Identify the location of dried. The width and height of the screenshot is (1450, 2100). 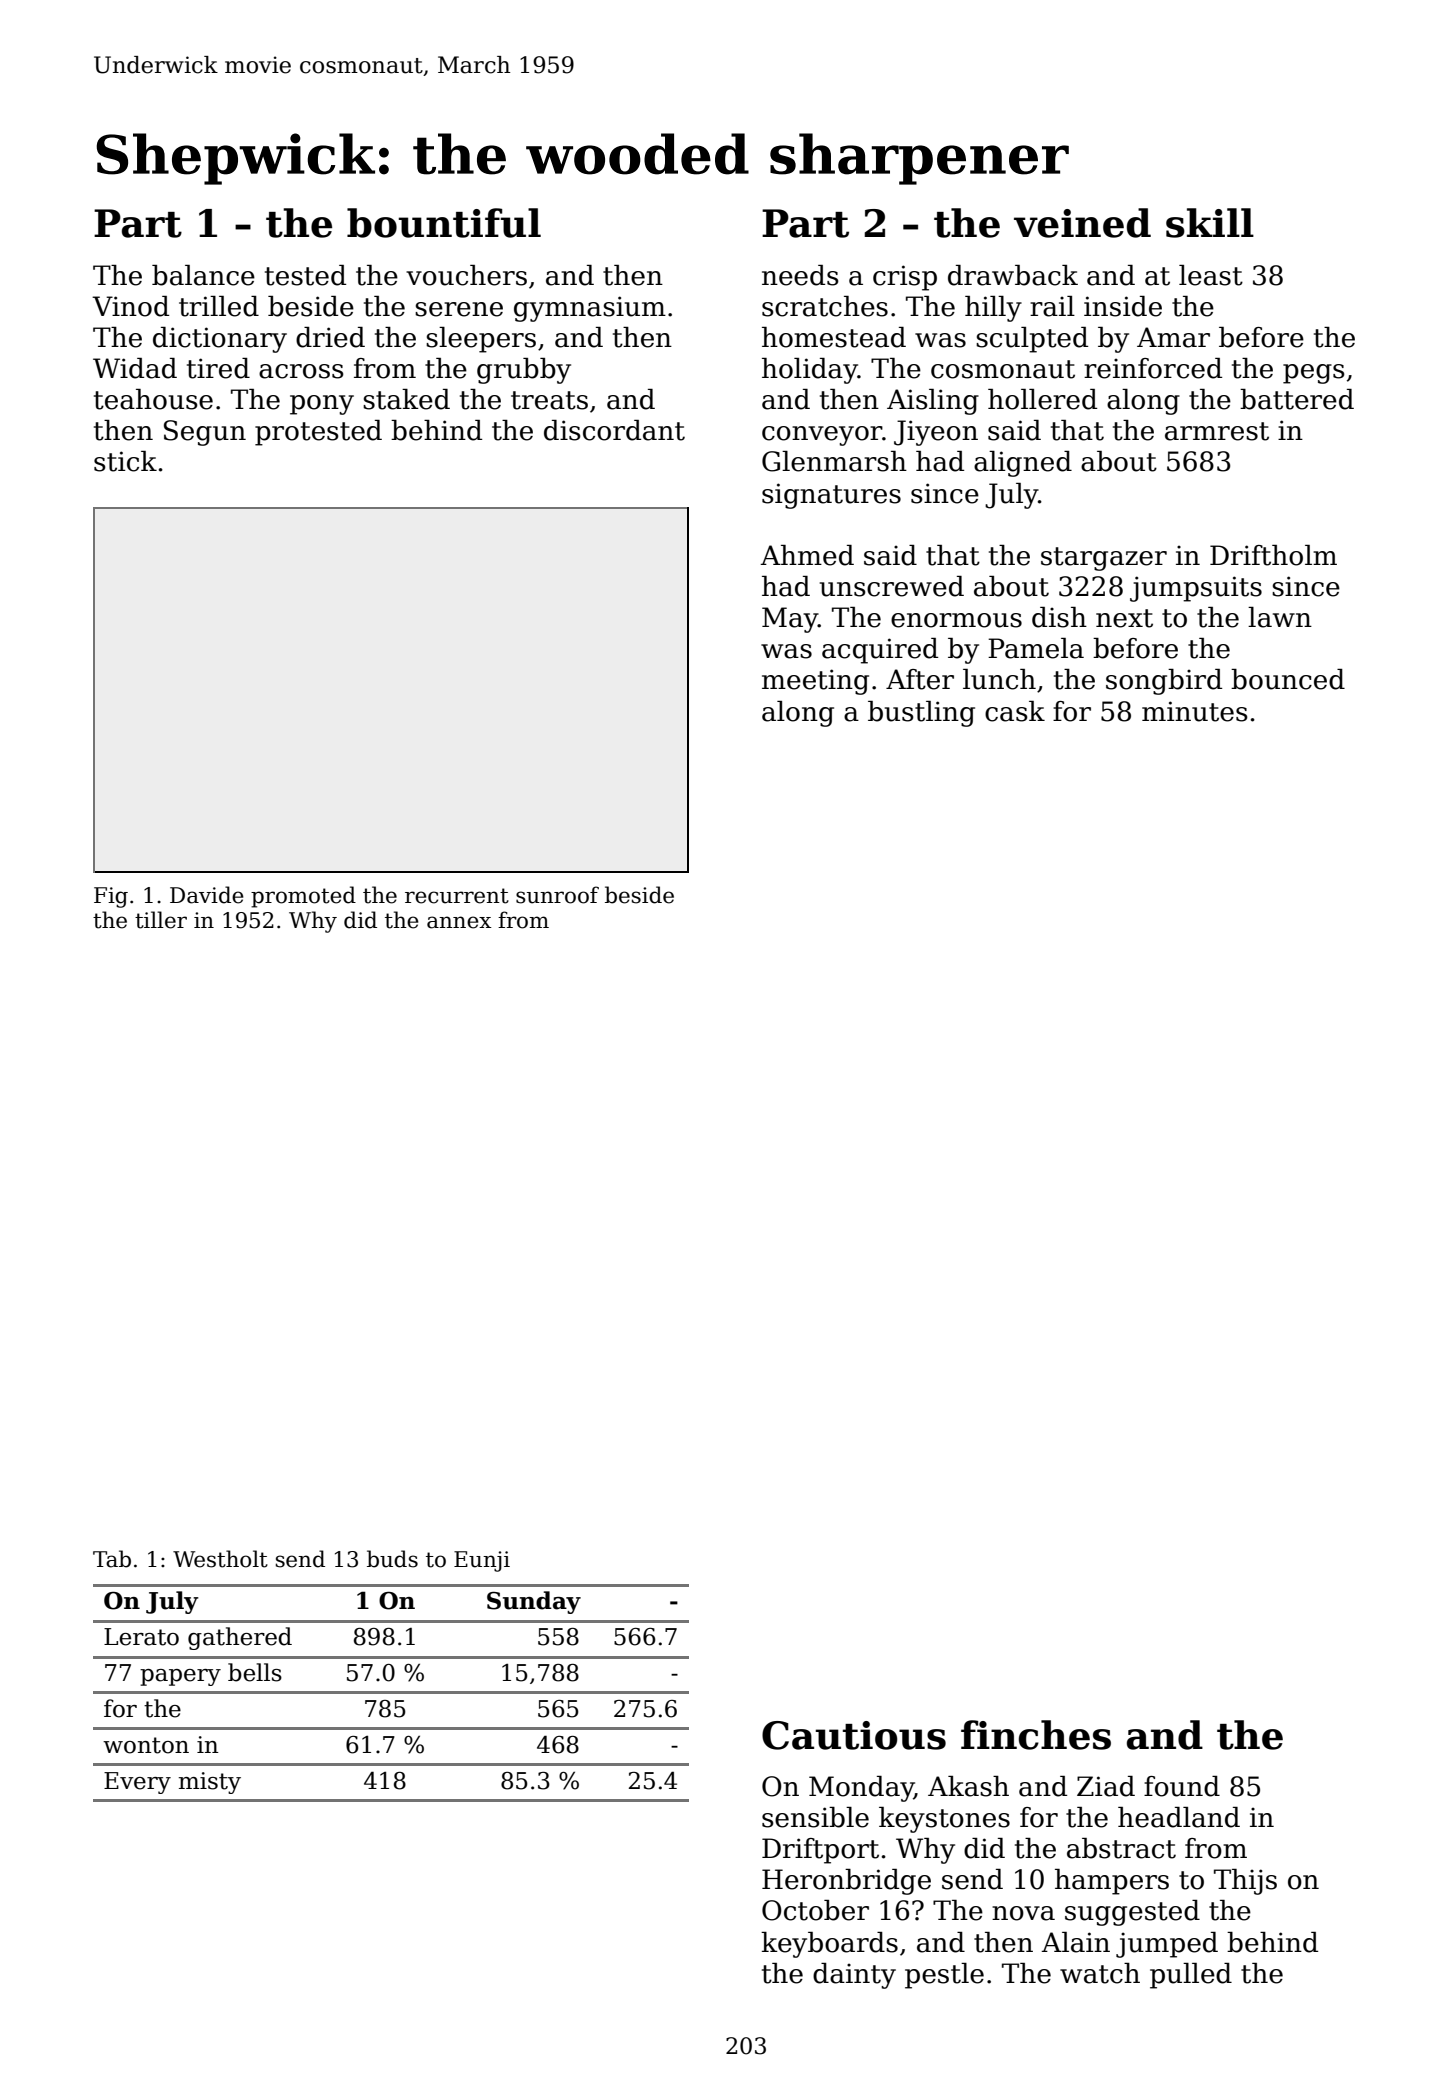
(330, 337).
